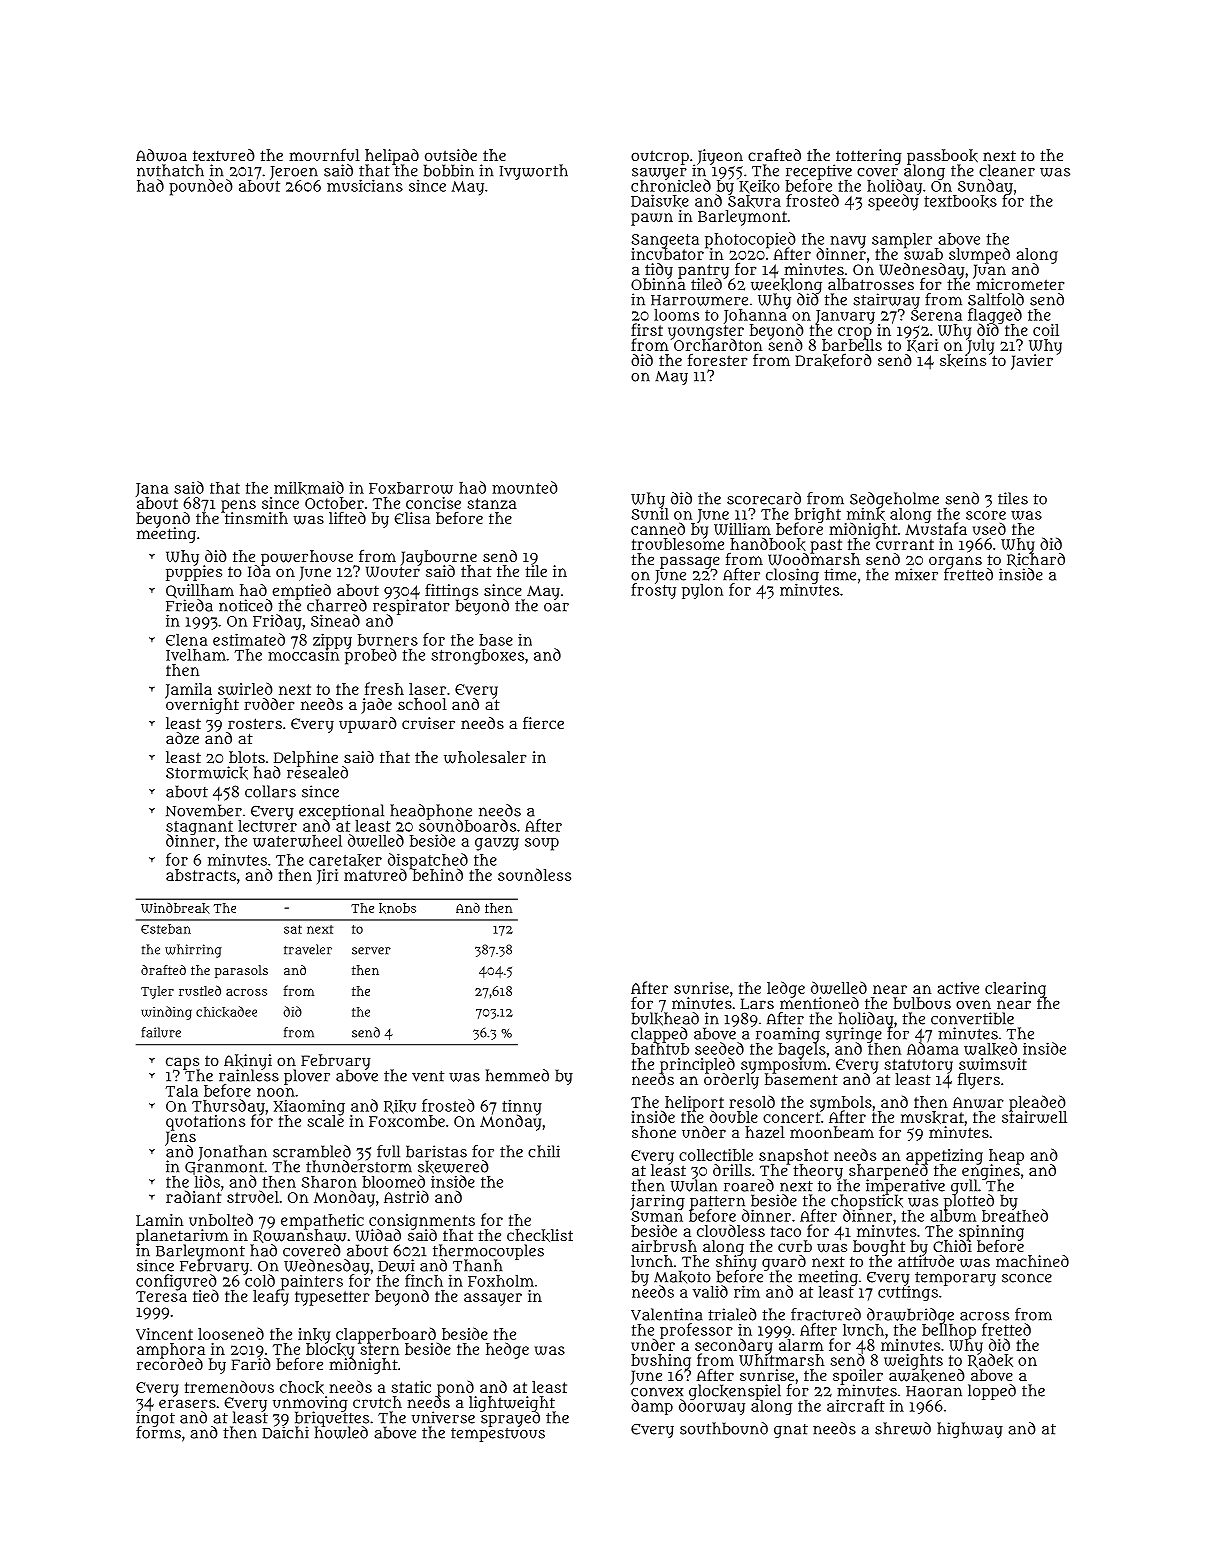  I want to click on traveler, so click(308, 949).
